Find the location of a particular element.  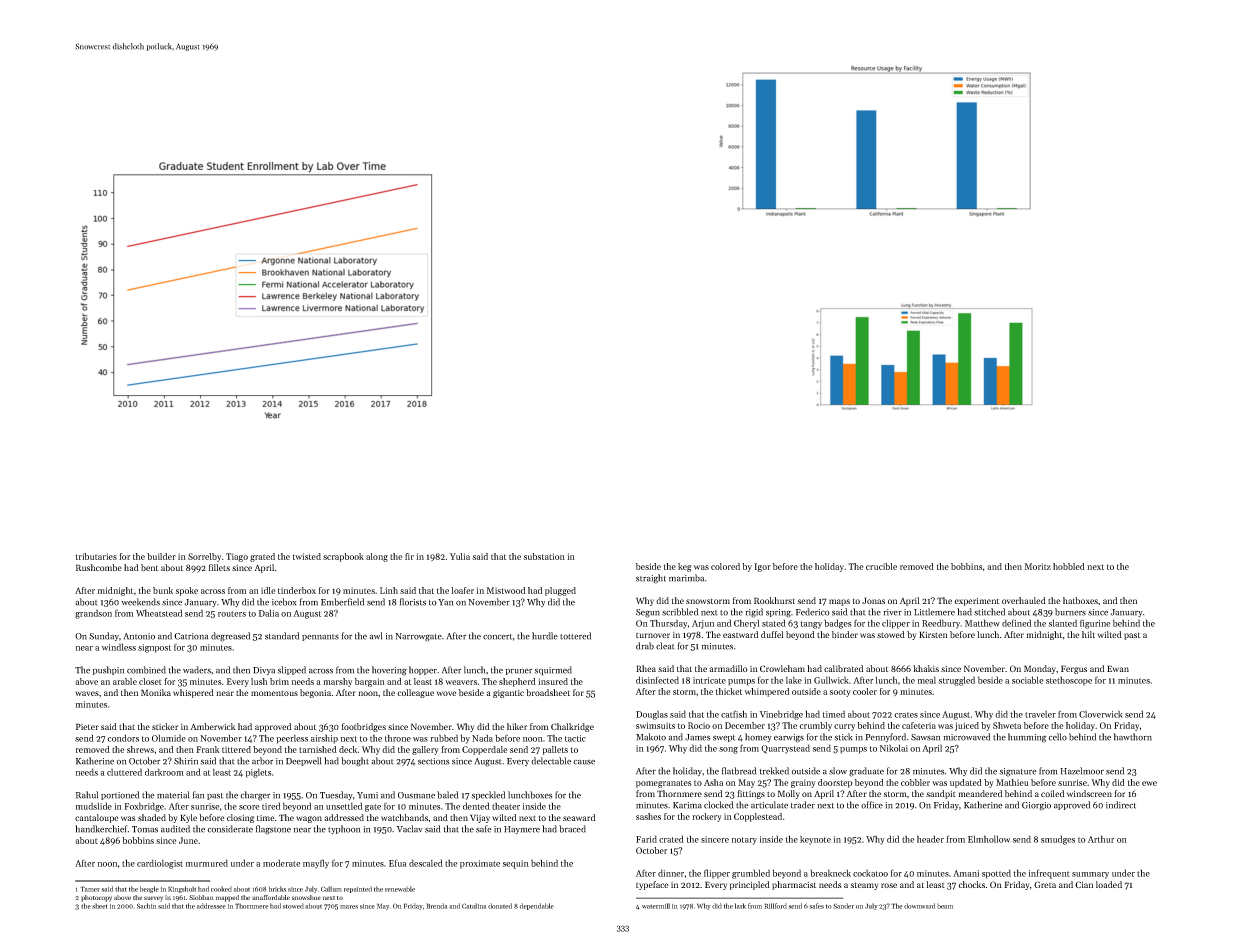

Mathieu is located at coordinates (1012, 782).
